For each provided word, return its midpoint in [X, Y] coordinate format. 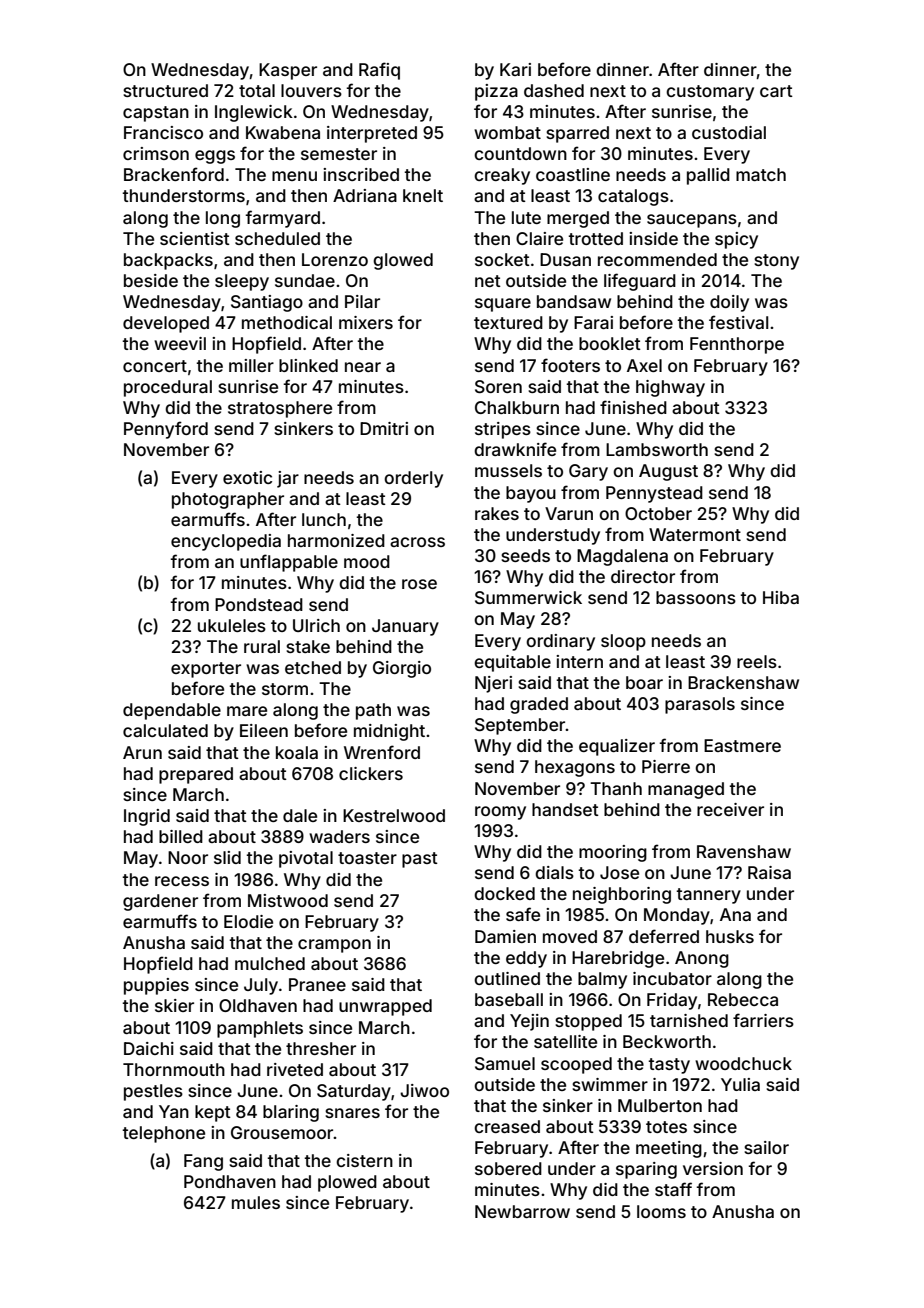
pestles [153, 1092]
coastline [573, 174]
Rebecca [743, 999]
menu [294, 176]
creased [507, 1126]
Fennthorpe [737, 345]
